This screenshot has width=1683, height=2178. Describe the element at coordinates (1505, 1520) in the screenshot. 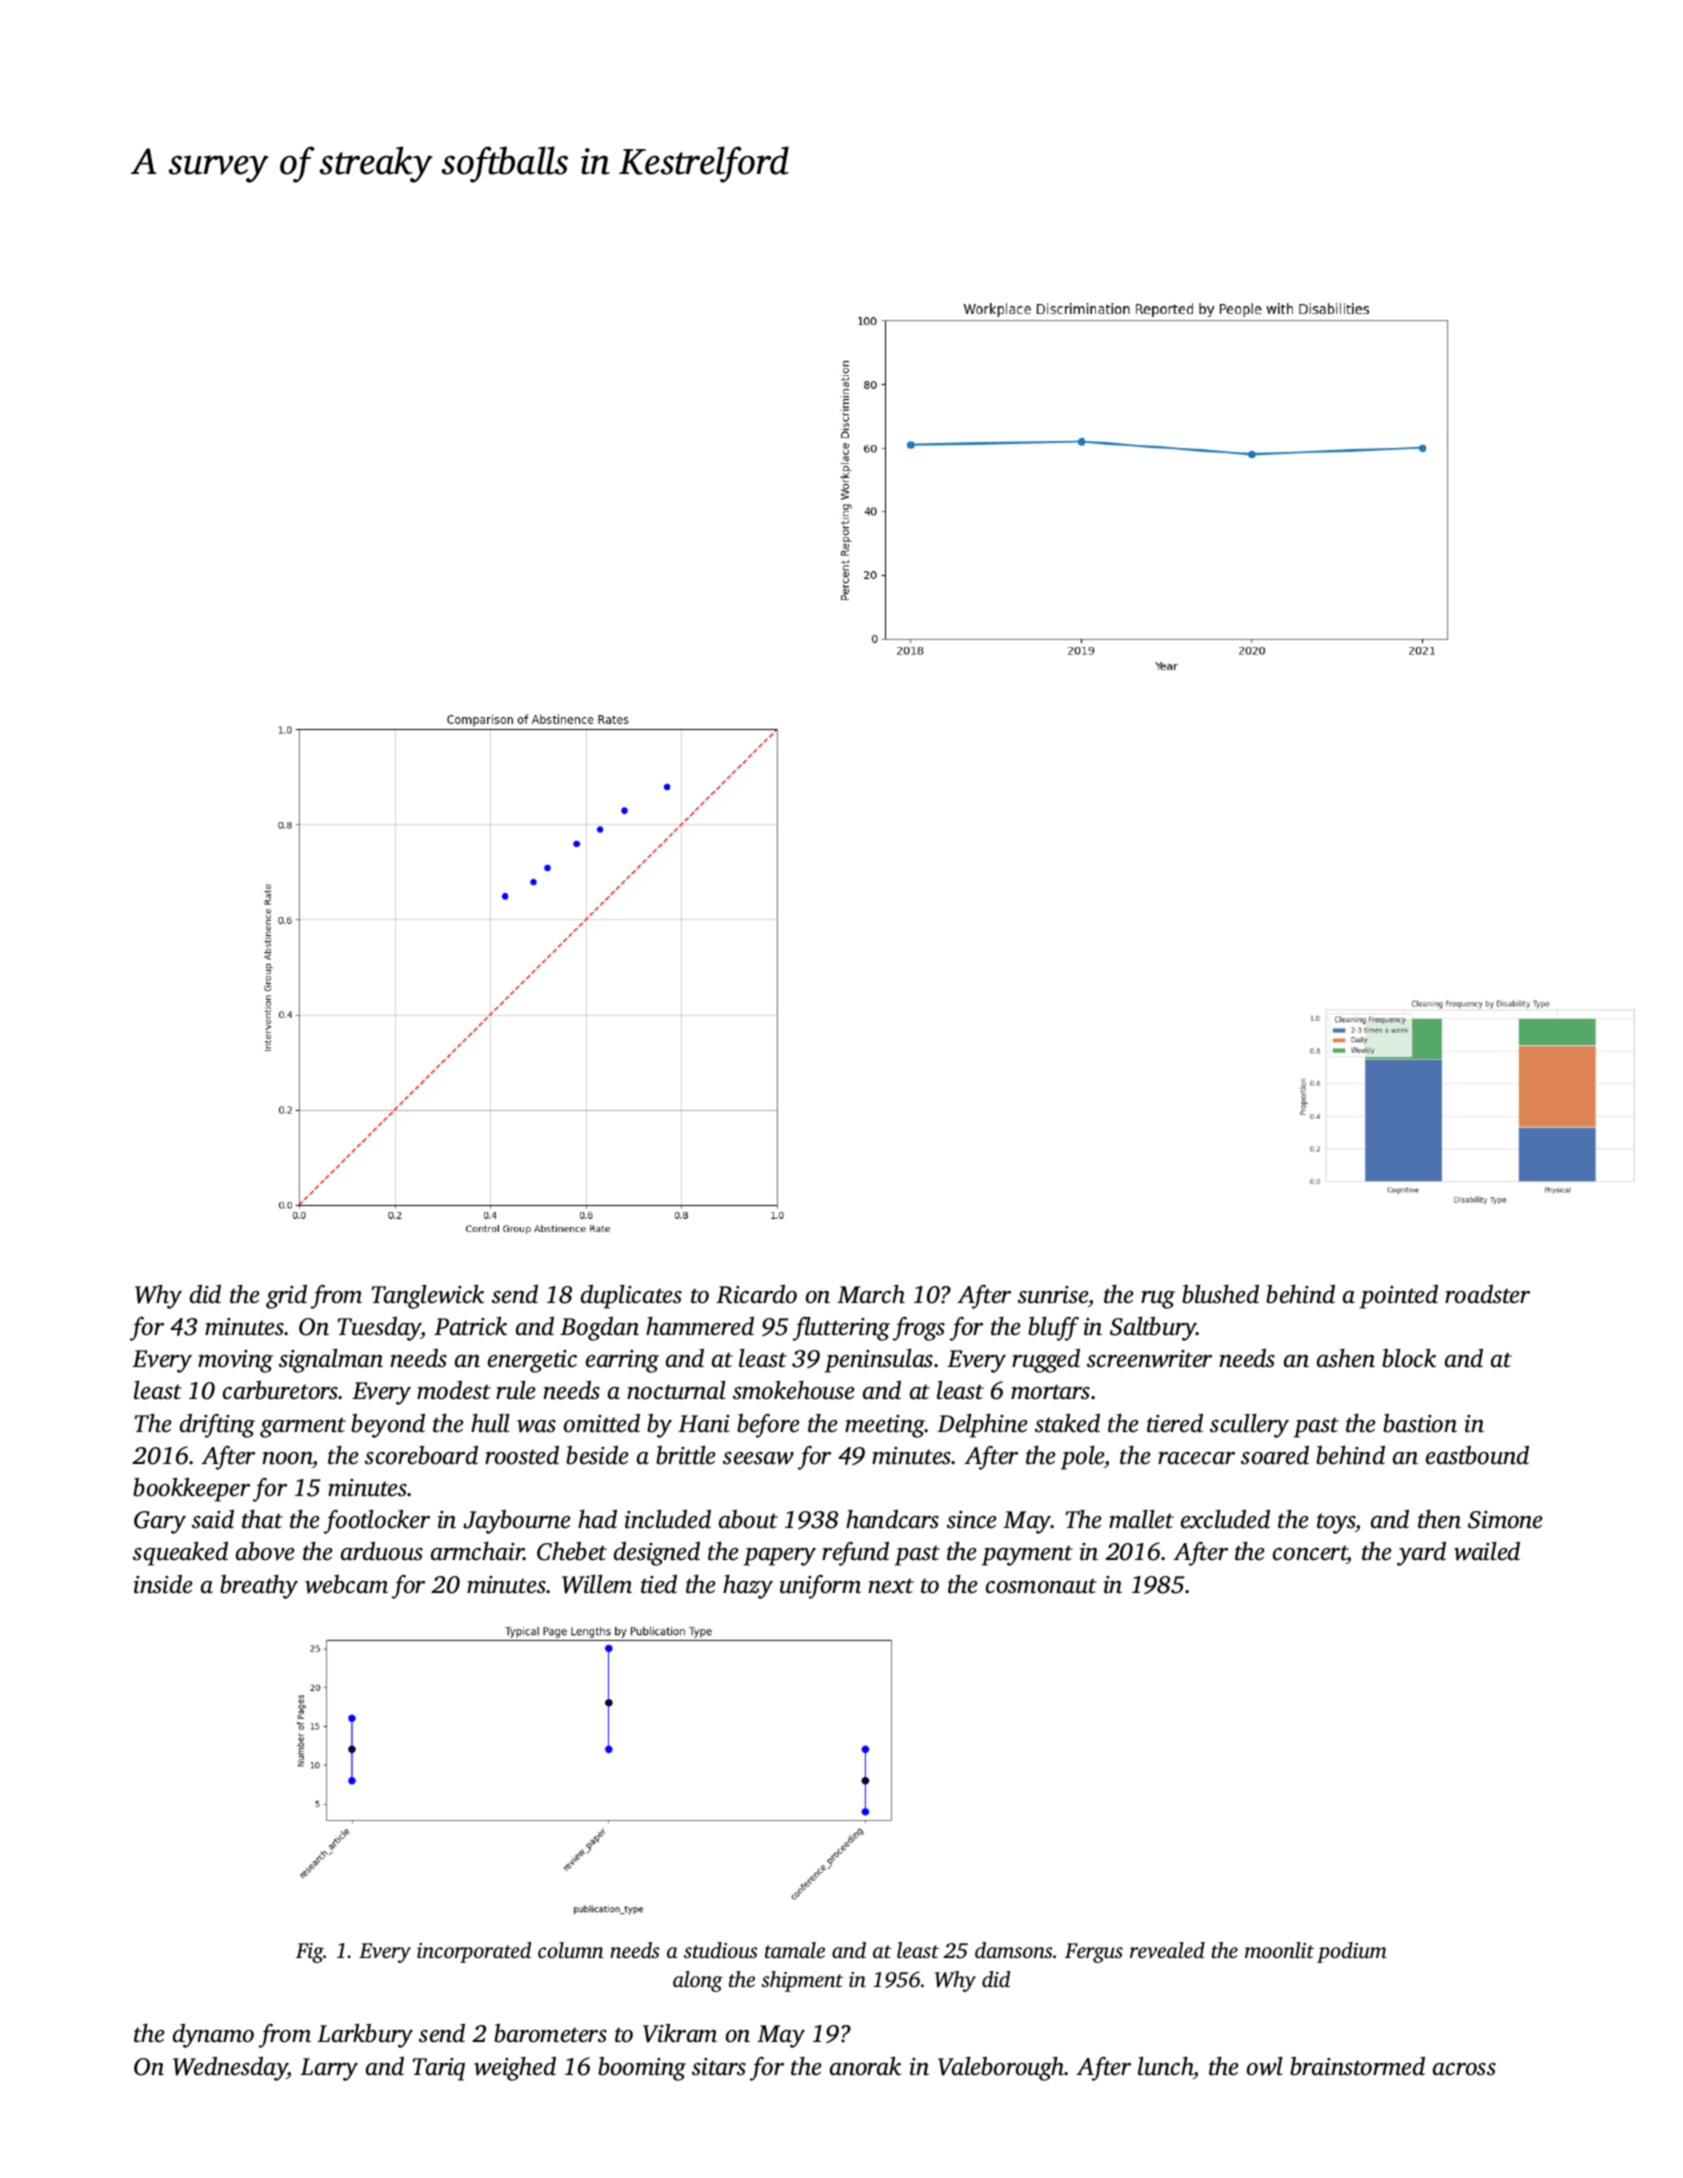

I see `Simone` at that location.
